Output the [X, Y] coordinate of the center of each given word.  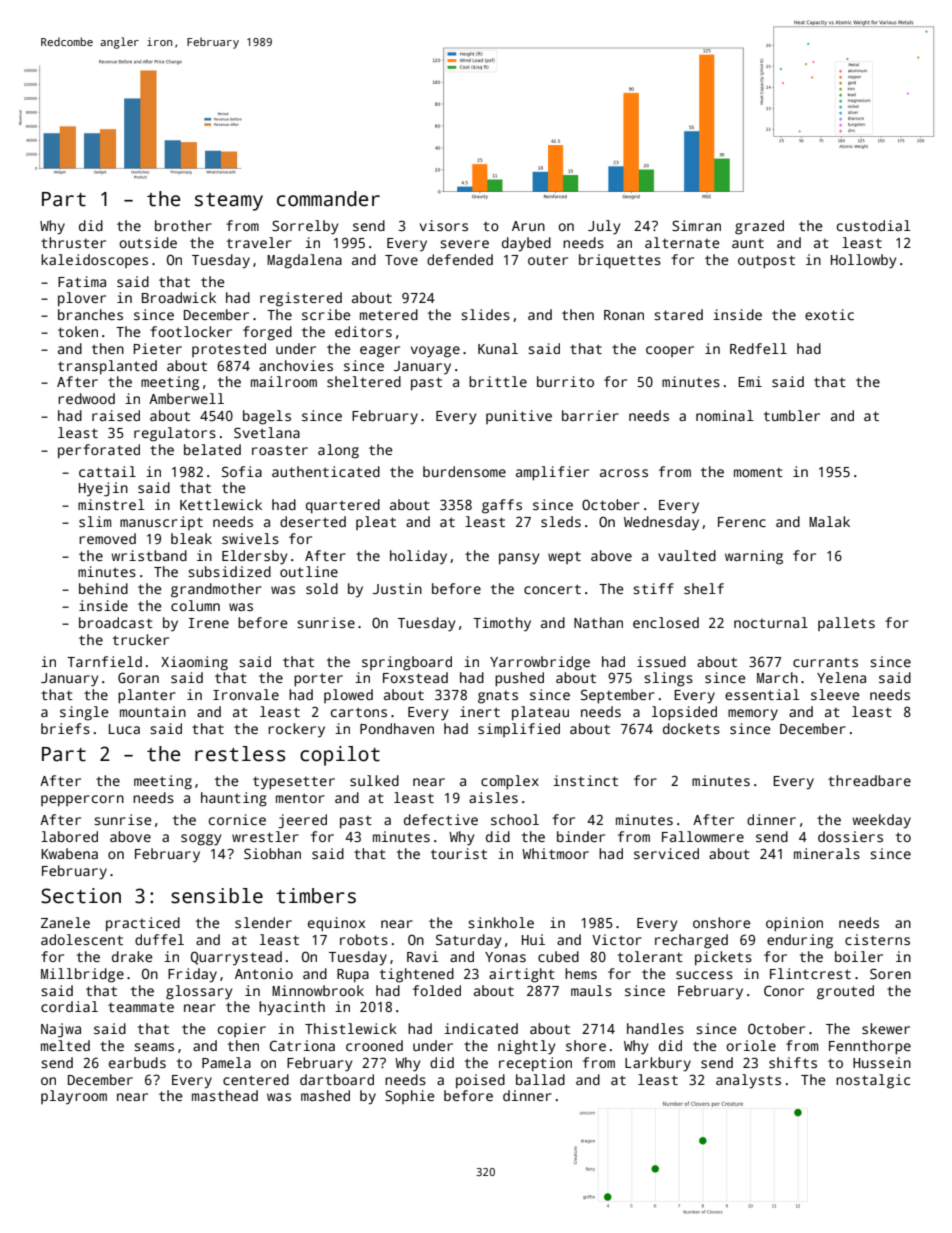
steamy [229, 202]
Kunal [498, 348]
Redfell [758, 348]
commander [328, 199]
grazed [759, 227]
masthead [225, 1095]
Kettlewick [221, 504]
